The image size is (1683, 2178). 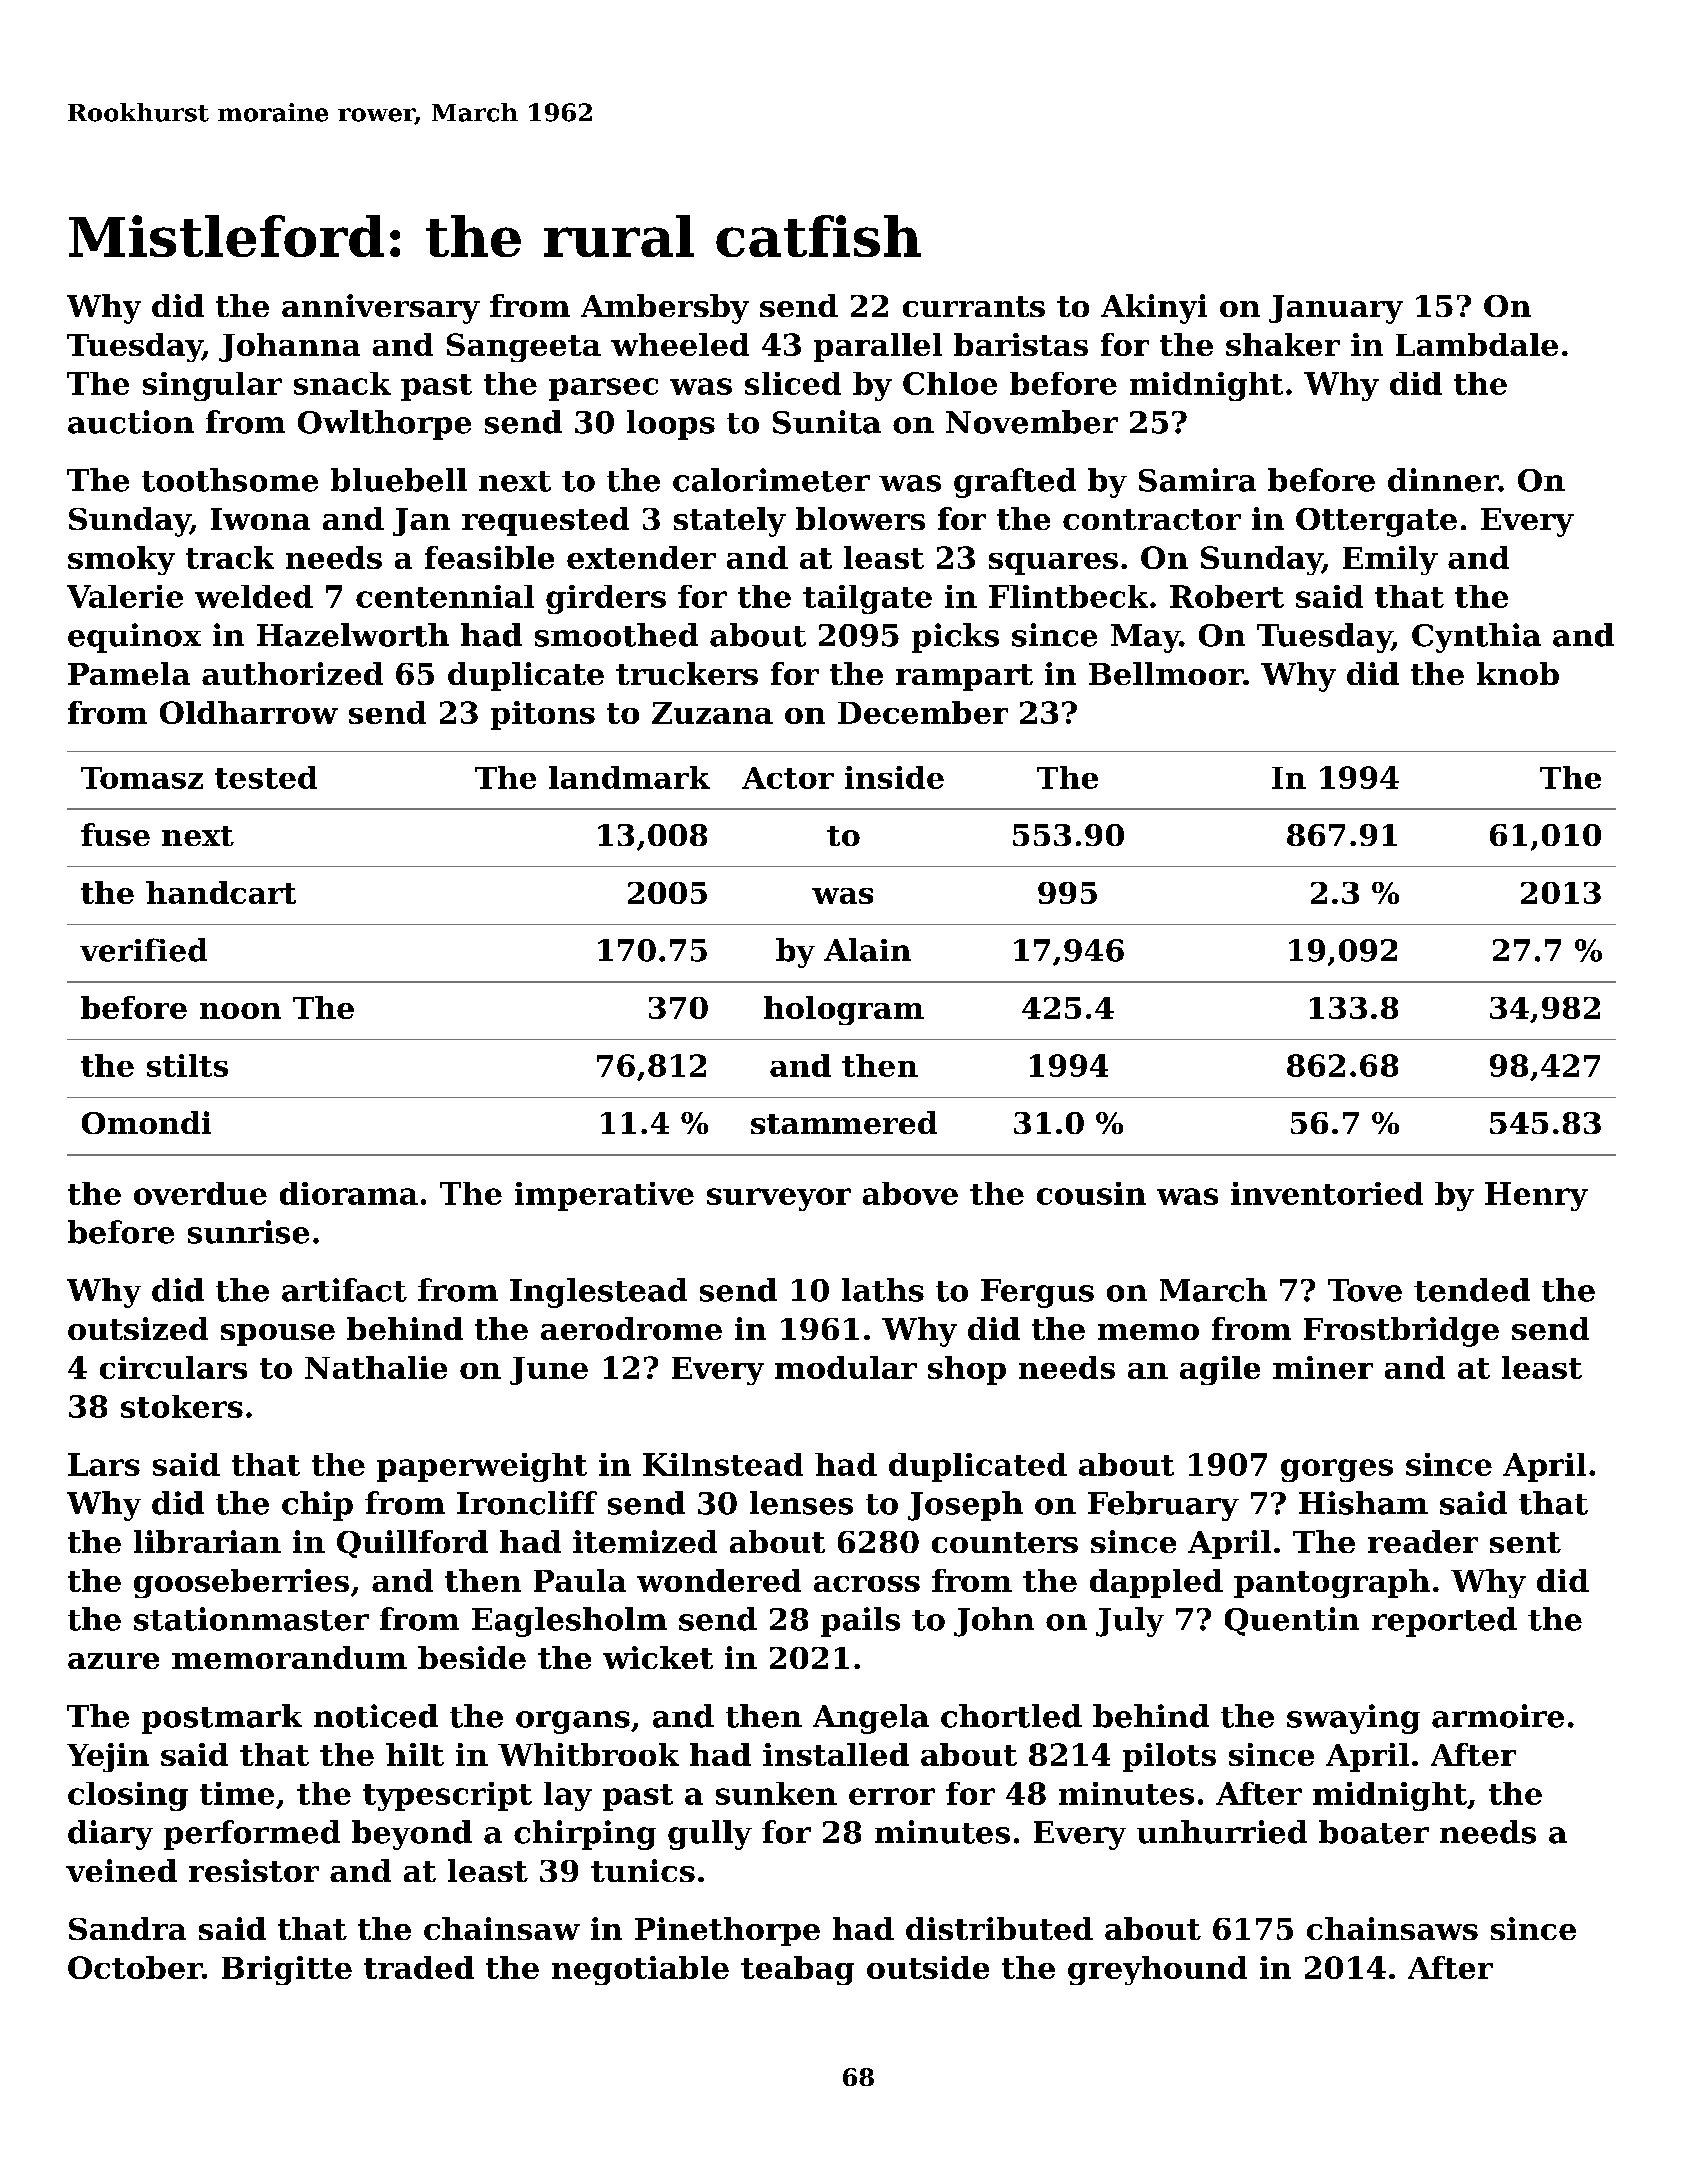 What do you see at coordinates (1327, 1193) in the screenshot?
I see `inventoried` at bounding box center [1327, 1193].
